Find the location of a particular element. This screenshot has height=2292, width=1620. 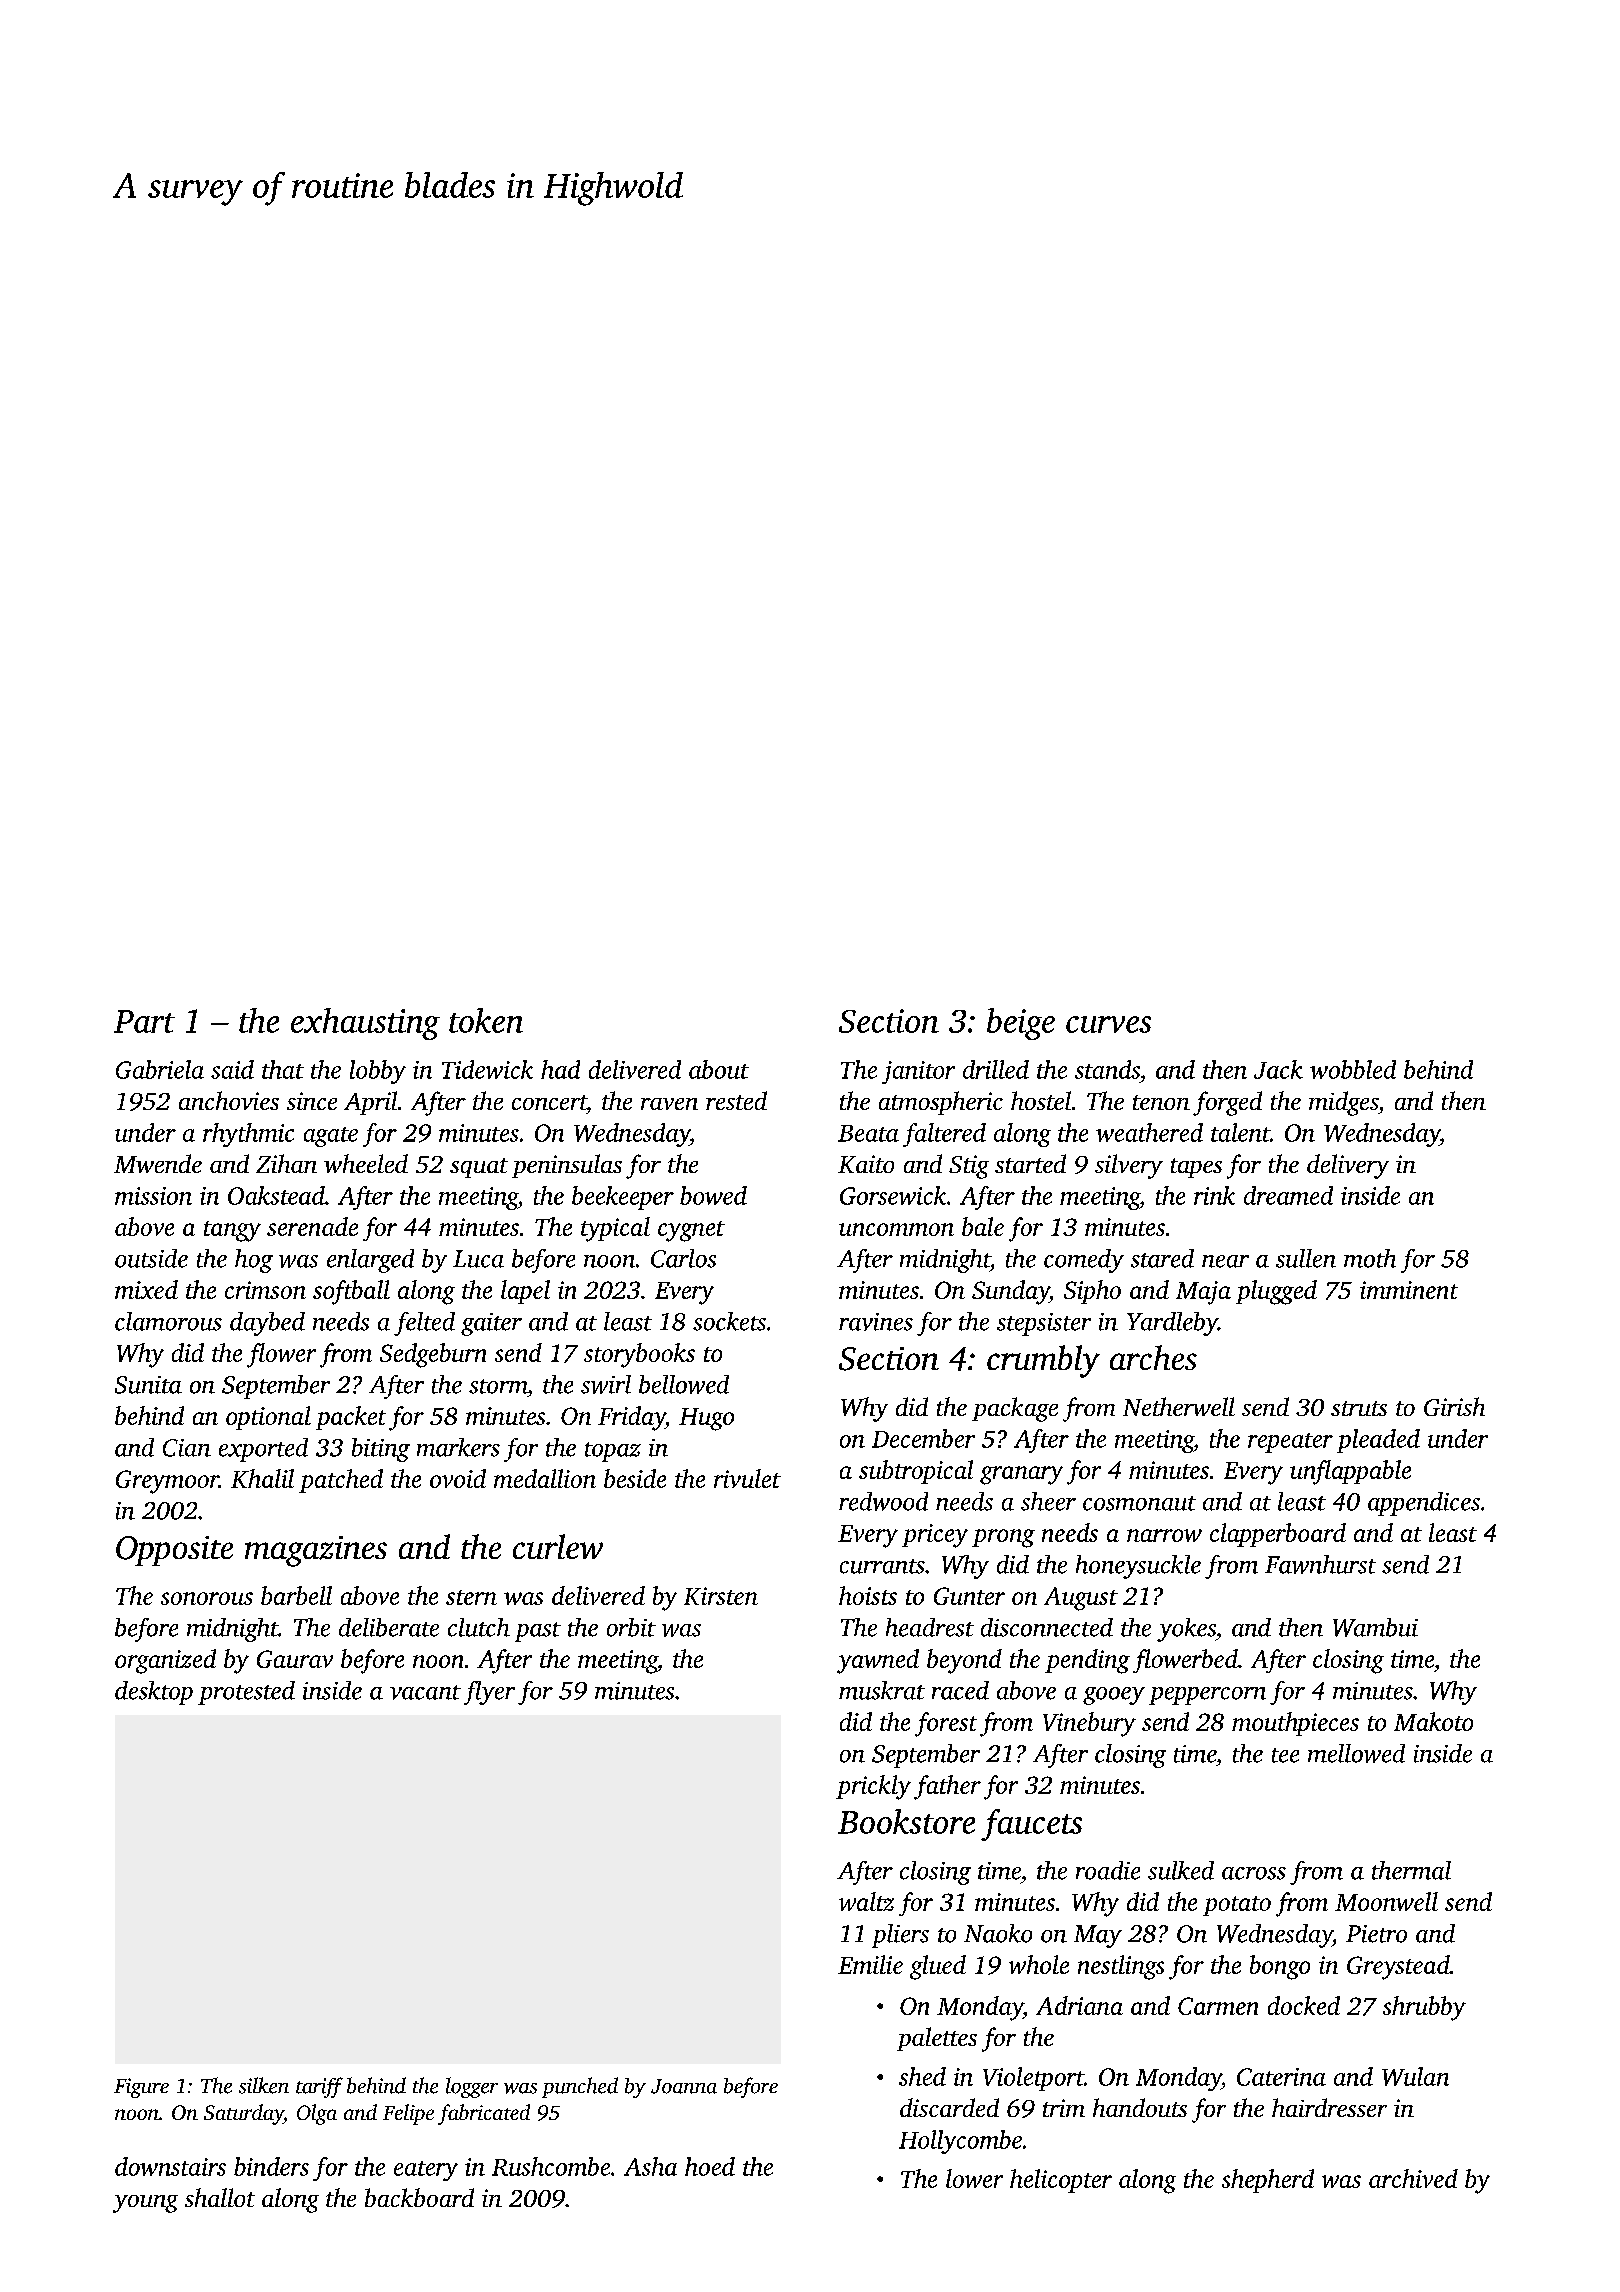

exhausting is located at coordinates (365, 1024).
